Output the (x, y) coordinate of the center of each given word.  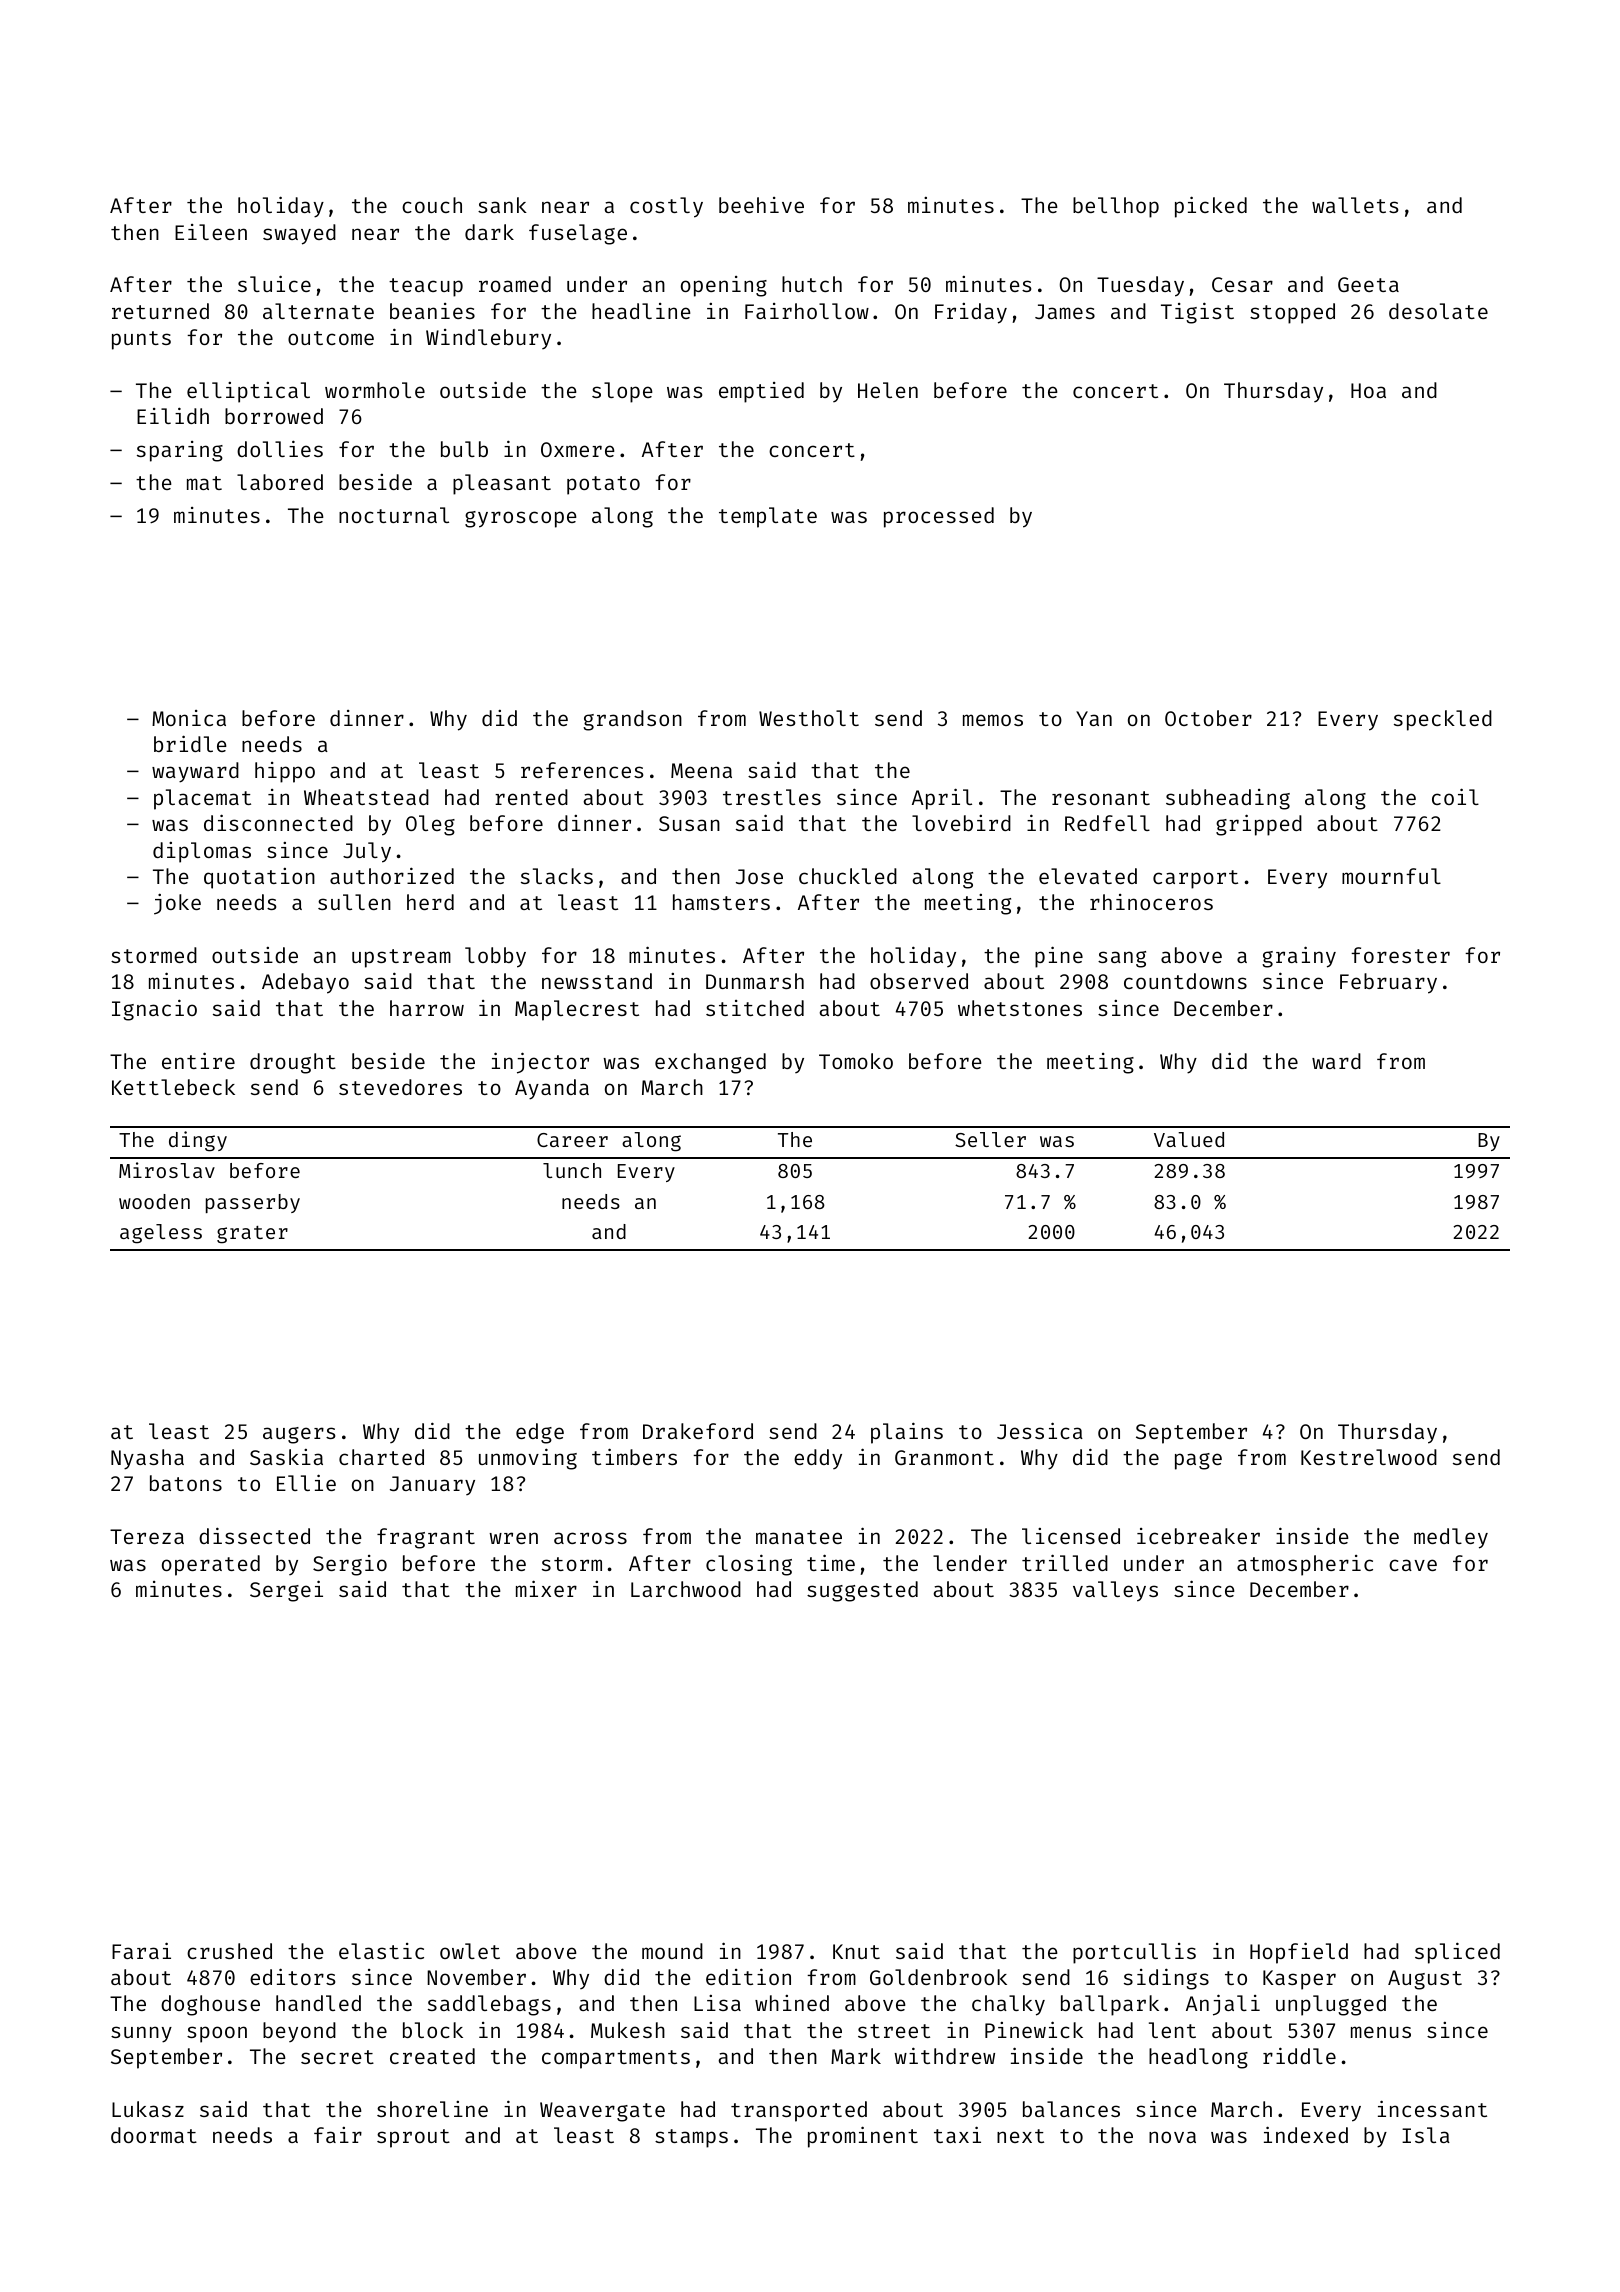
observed (919, 981)
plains (907, 1433)
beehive (761, 205)
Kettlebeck (173, 1087)
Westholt (809, 718)
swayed (299, 234)
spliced (1457, 1953)
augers (299, 1435)
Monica (189, 718)
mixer (546, 1588)
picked (1211, 207)
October (1208, 718)
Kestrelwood (1369, 1457)
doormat (154, 2135)
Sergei (286, 1591)
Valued (1189, 1139)
